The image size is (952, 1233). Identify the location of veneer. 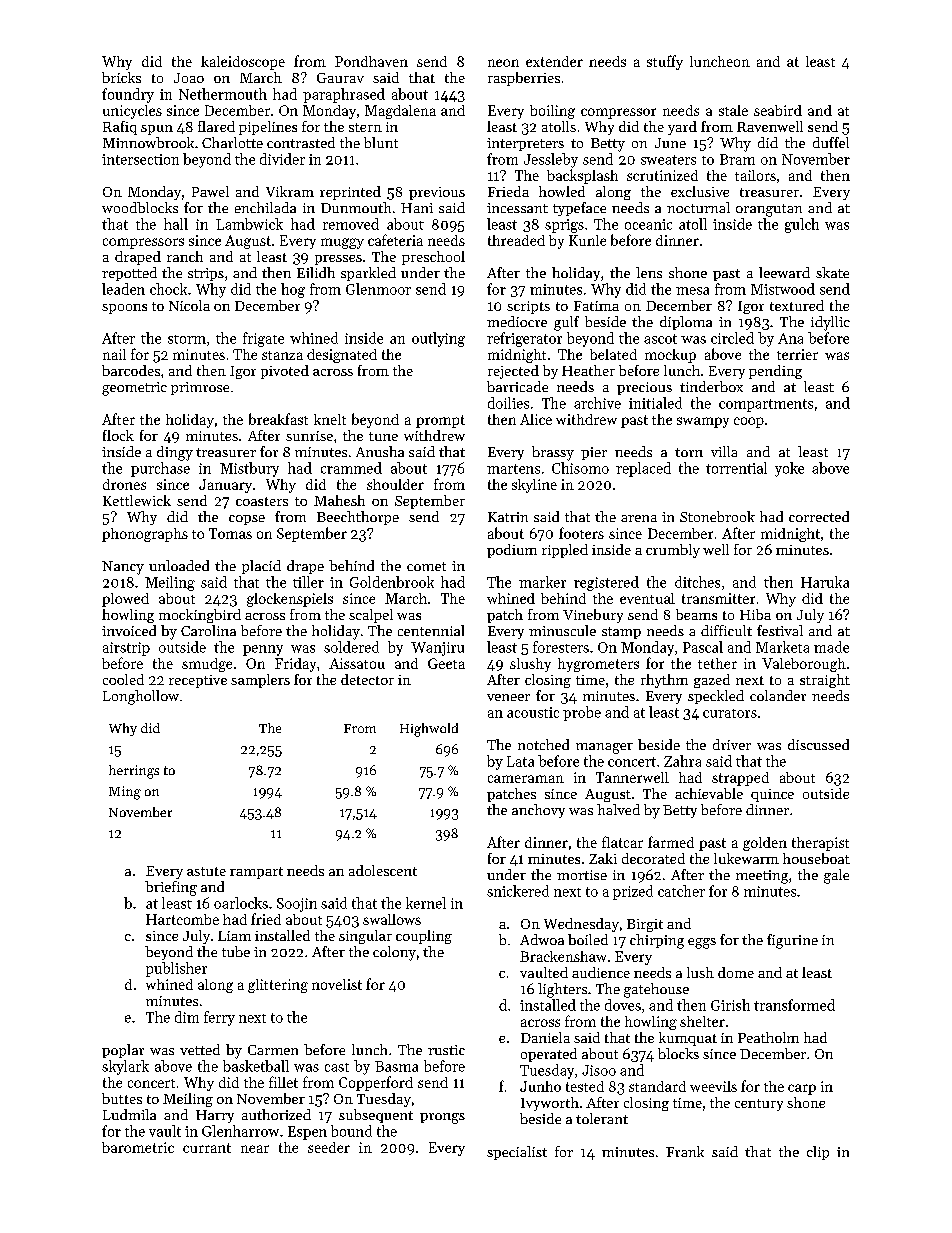
(508, 697).
